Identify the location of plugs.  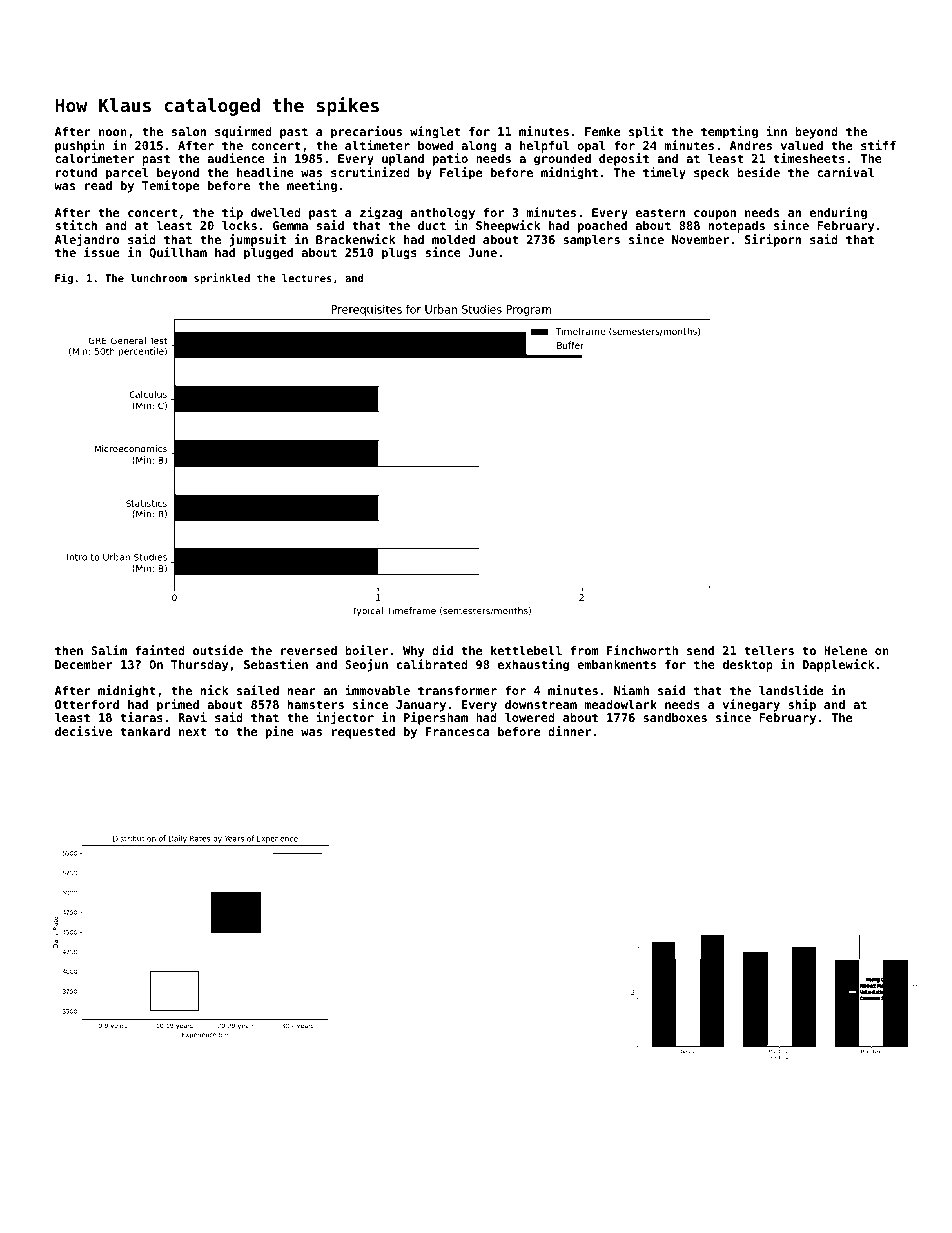
(399, 254).
